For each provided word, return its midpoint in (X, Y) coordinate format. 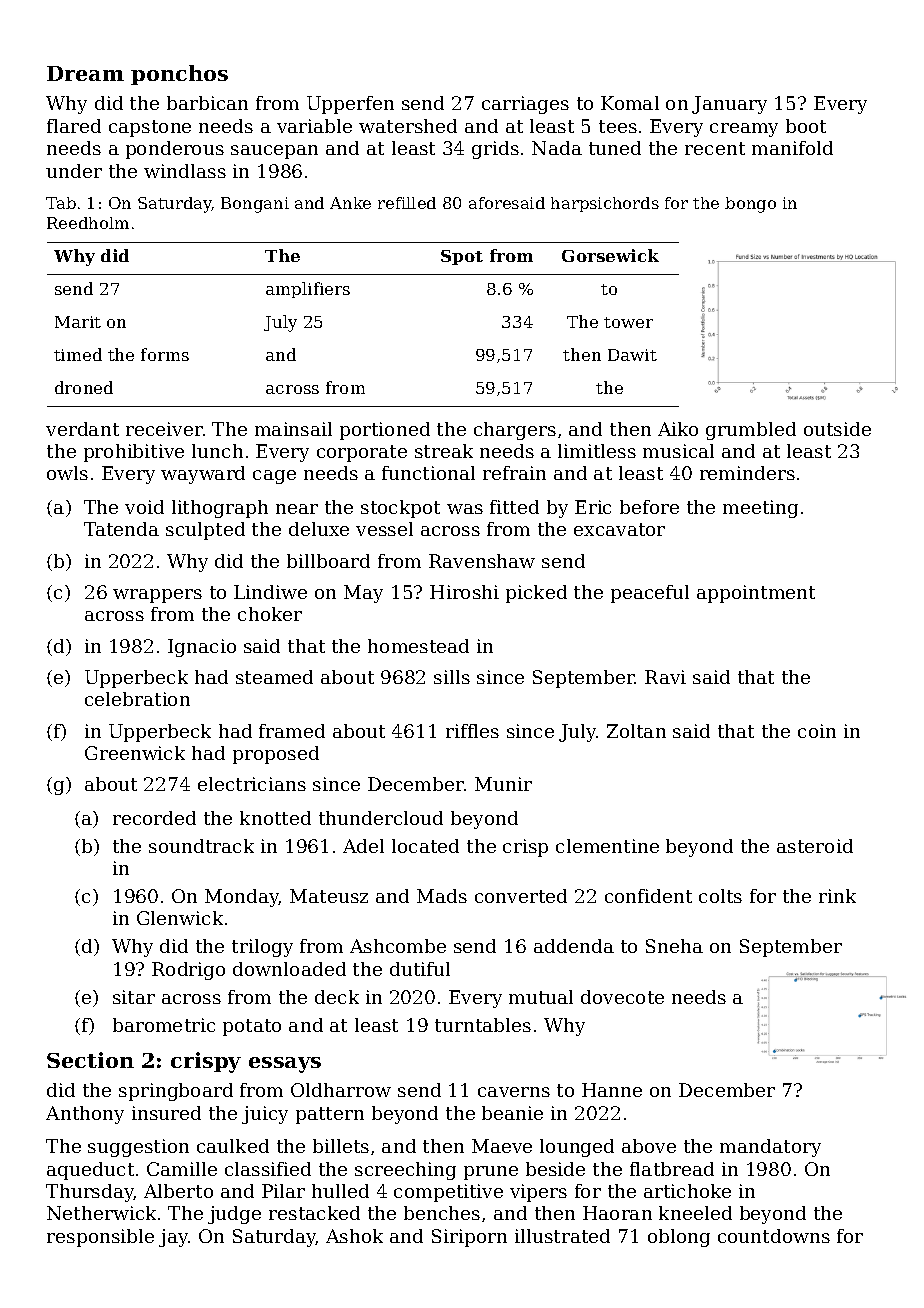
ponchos (179, 75)
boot (806, 126)
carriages (525, 105)
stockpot (400, 509)
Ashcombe (398, 946)
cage (274, 477)
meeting (760, 509)
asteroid (815, 846)
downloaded (289, 969)
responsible (100, 1238)
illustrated (562, 1236)
